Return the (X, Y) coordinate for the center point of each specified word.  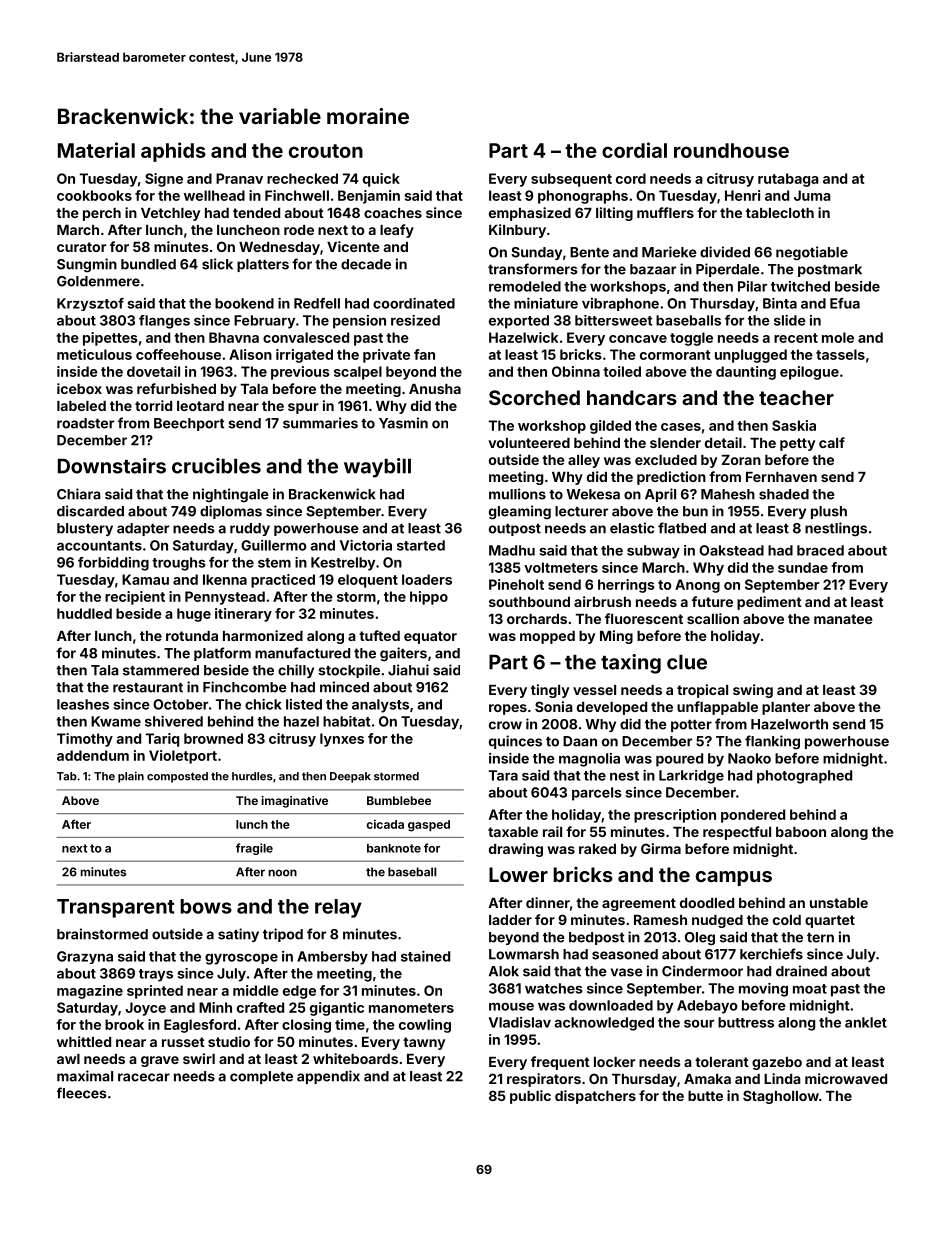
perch (102, 214)
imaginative (294, 802)
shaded (784, 494)
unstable (839, 903)
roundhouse (731, 150)
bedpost (597, 938)
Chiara (79, 494)
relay (338, 908)
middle (256, 990)
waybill (377, 468)
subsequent (571, 180)
